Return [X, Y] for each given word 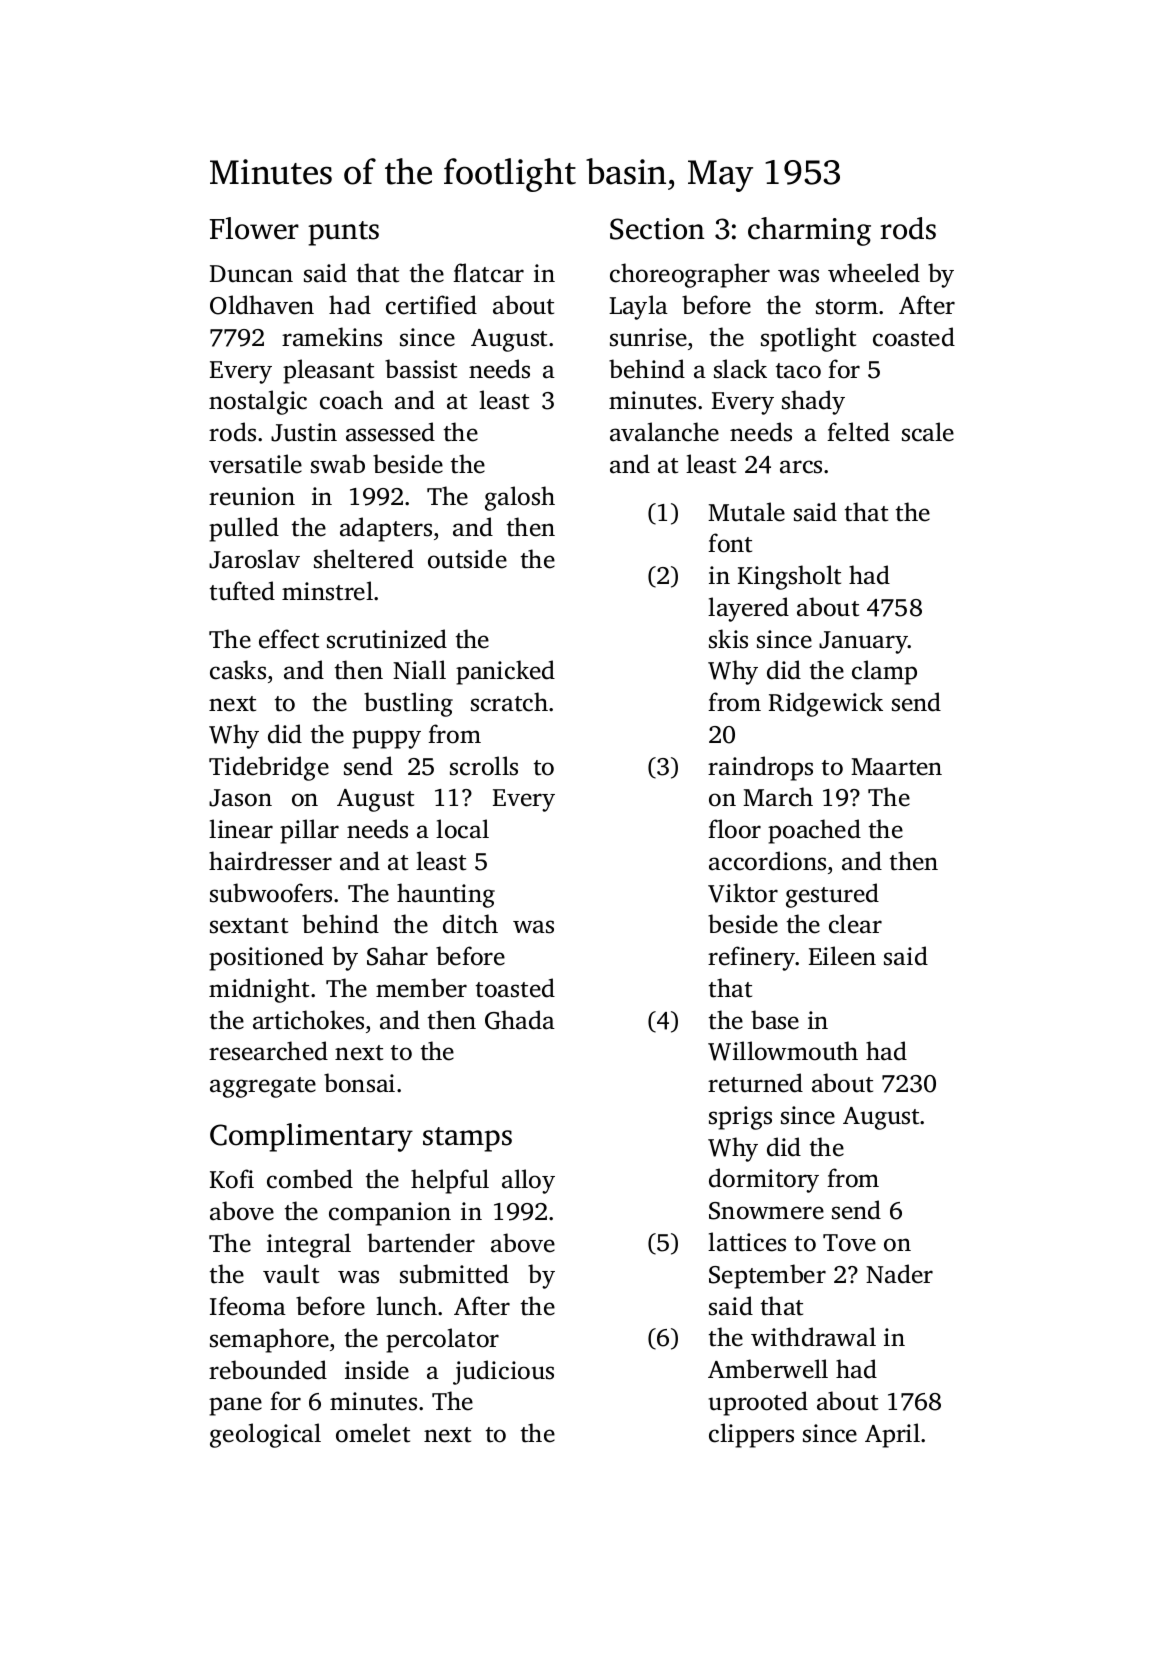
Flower [254, 228]
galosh [520, 498]
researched [268, 1051]
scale [928, 432]
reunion [252, 496]
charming [809, 231]
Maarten [896, 767]
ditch [470, 924]
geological [265, 1435]
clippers [751, 1435]
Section [657, 229]
